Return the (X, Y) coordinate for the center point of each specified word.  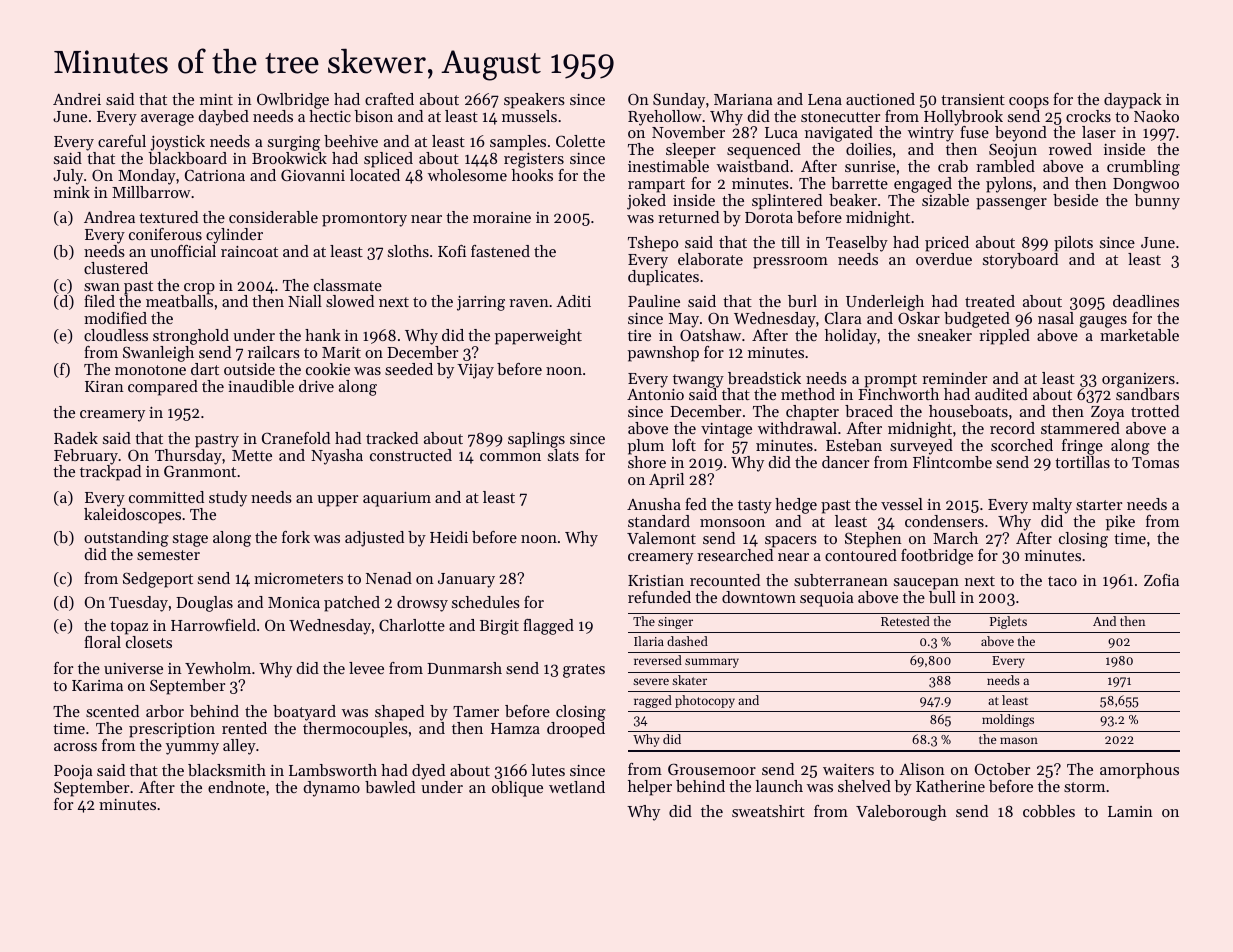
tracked (392, 438)
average (167, 120)
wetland (577, 787)
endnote (236, 787)
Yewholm (218, 668)
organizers (1138, 380)
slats (563, 455)
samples (518, 143)
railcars (274, 352)
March (955, 538)
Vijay (475, 371)
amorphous (1139, 771)
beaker (853, 200)
